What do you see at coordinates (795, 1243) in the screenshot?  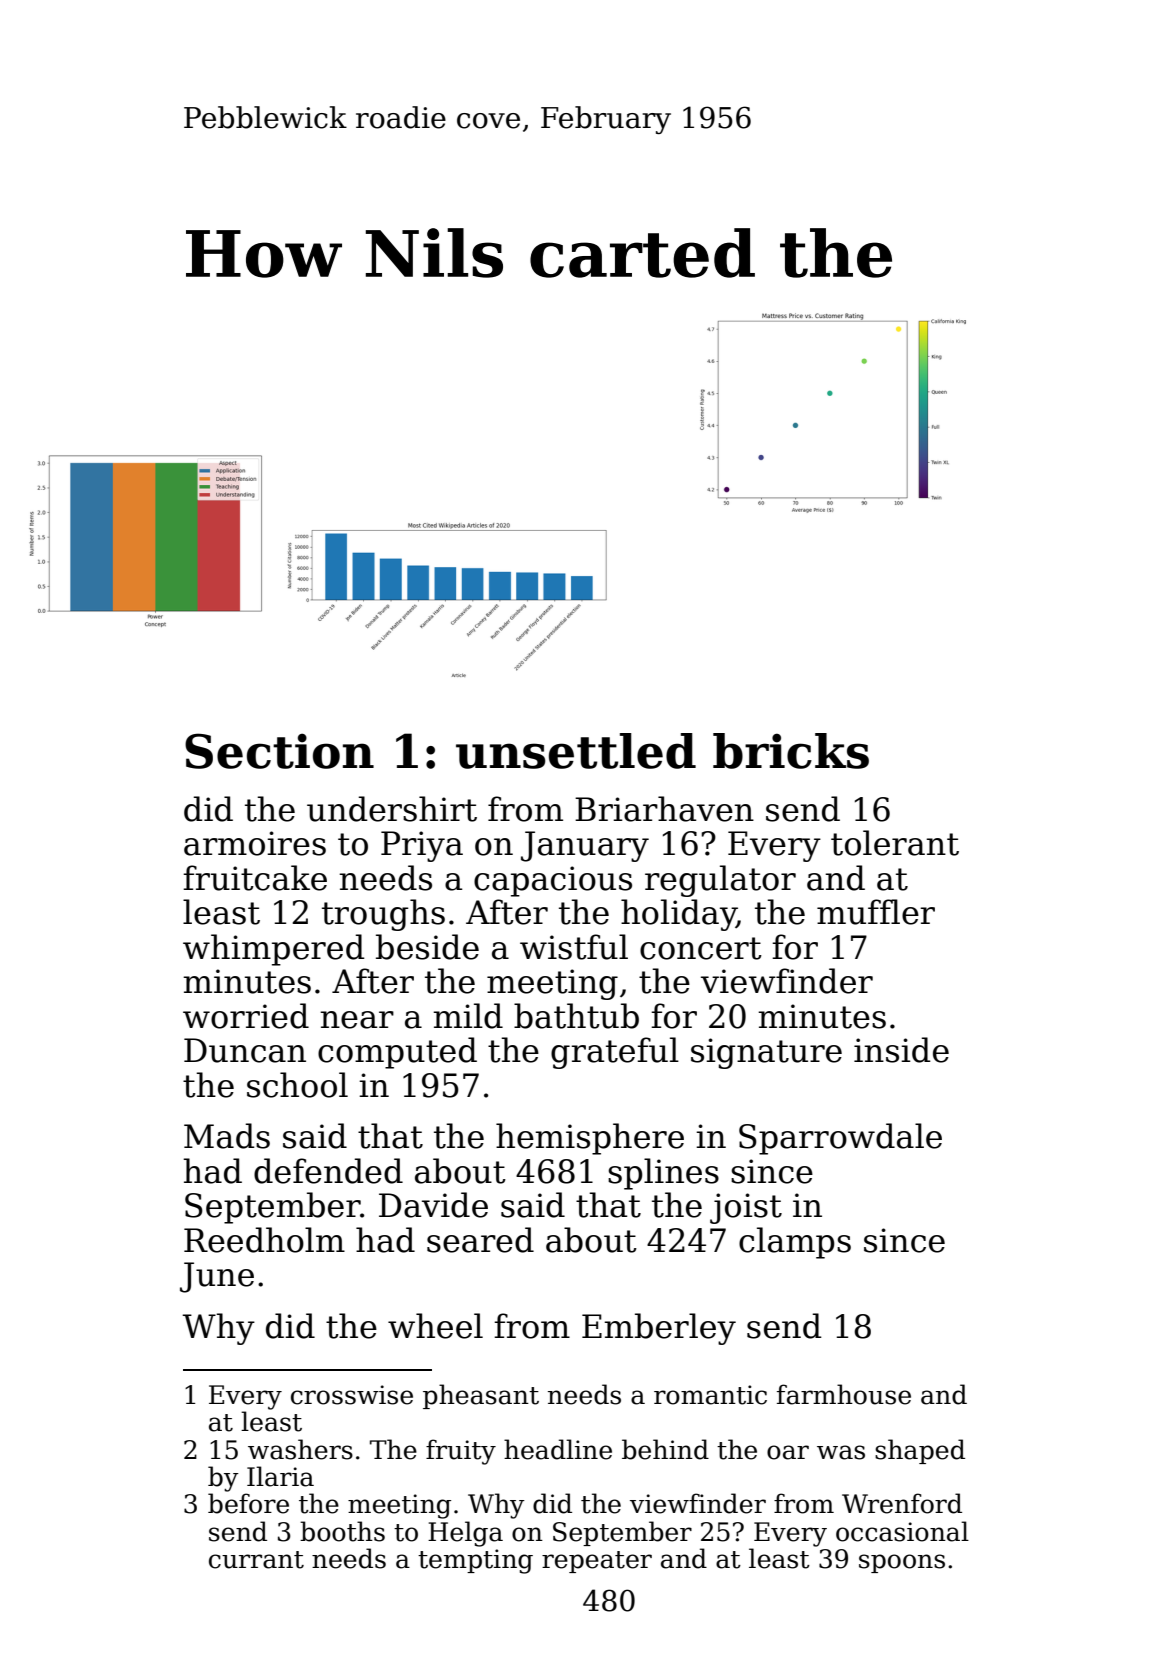 I see `clamps` at bounding box center [795, 1243].
